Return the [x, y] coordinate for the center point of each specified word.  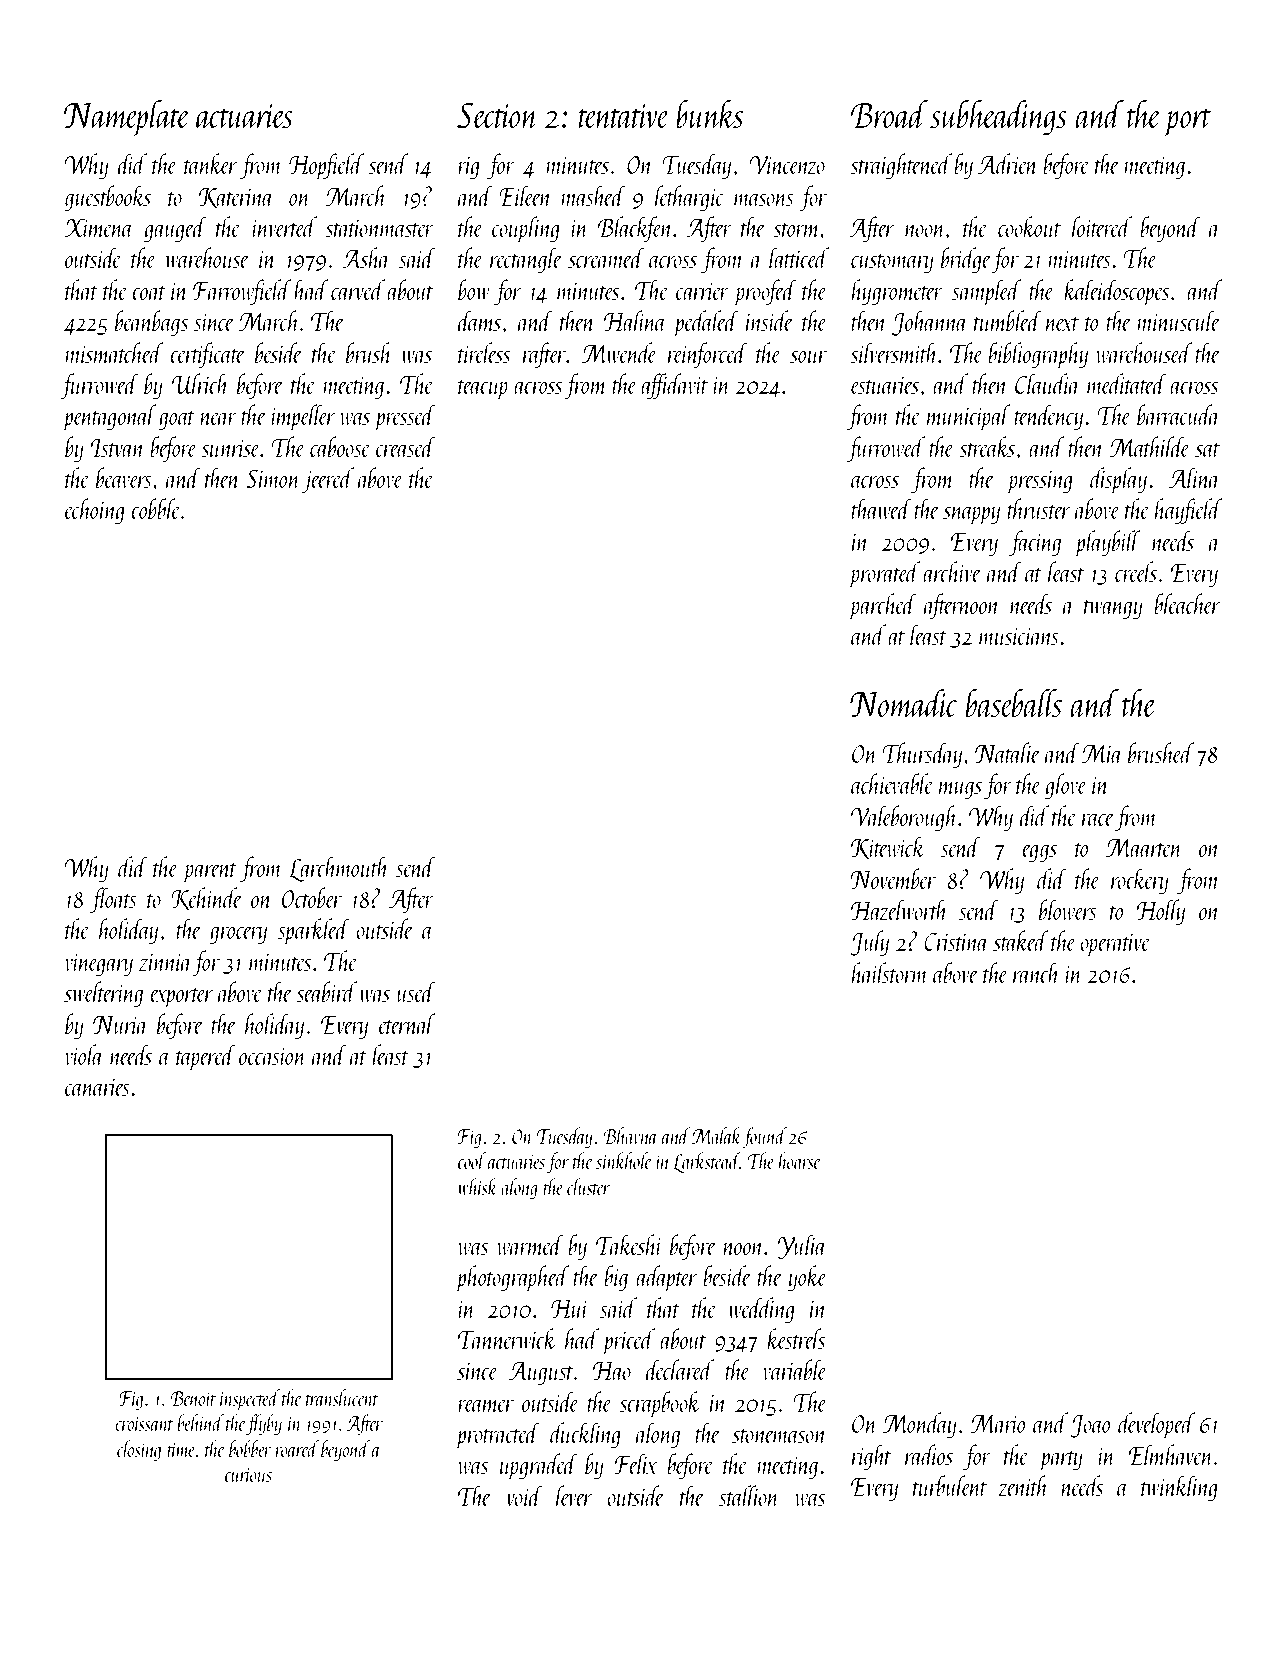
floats [113, 900]
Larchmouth [339, 869]
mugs [960, 790]
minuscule [1178, 320]
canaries [97, 1087]
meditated [1127, 383]
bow [474, 289]
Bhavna [630, 1135]
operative [1115, 945]
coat [149, 293]
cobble [156, 508]
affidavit [674, 386]
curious [248, 1475]
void [524, 1495]
